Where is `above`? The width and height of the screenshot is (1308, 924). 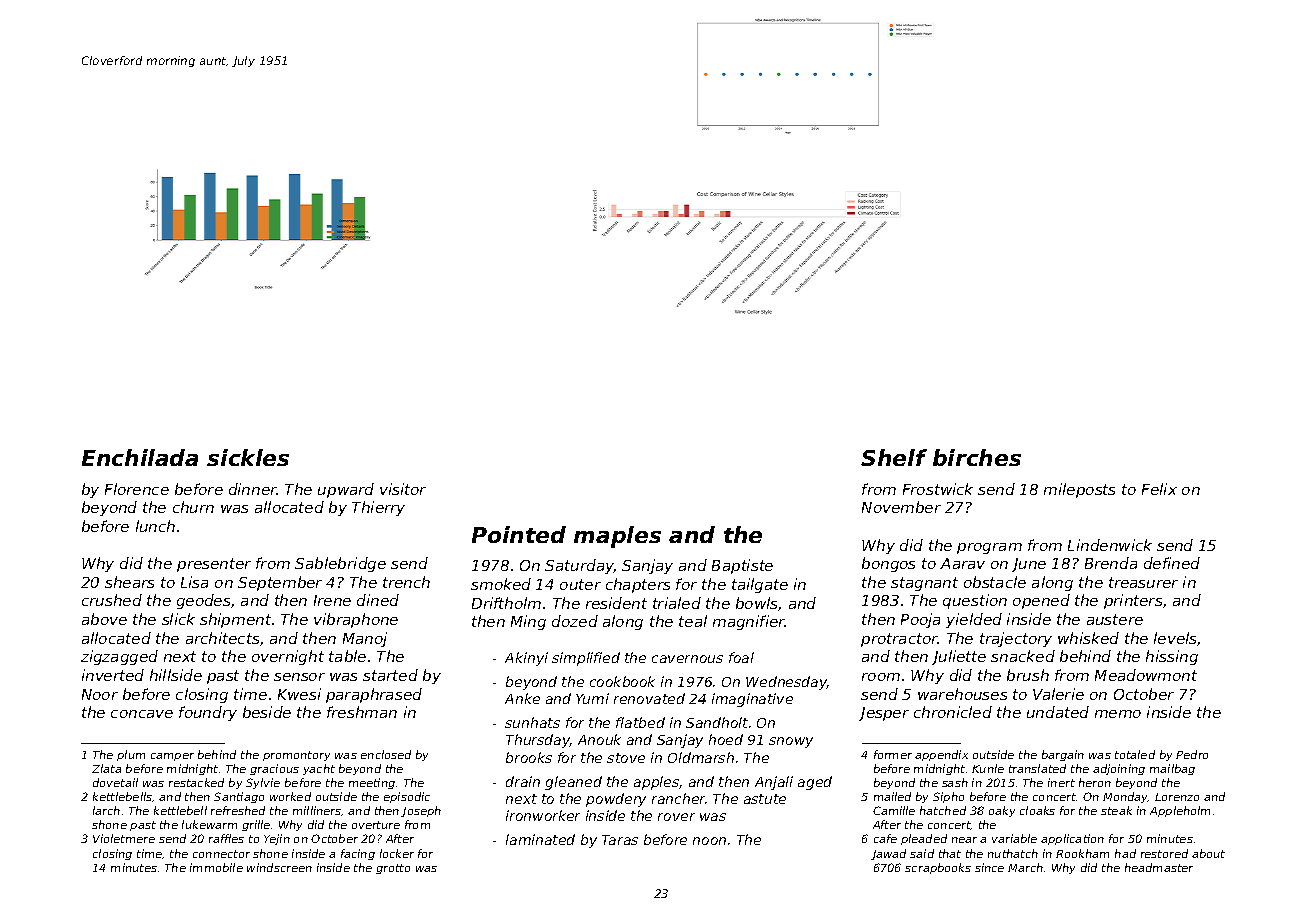 above is located at coordinates (104, 619).
